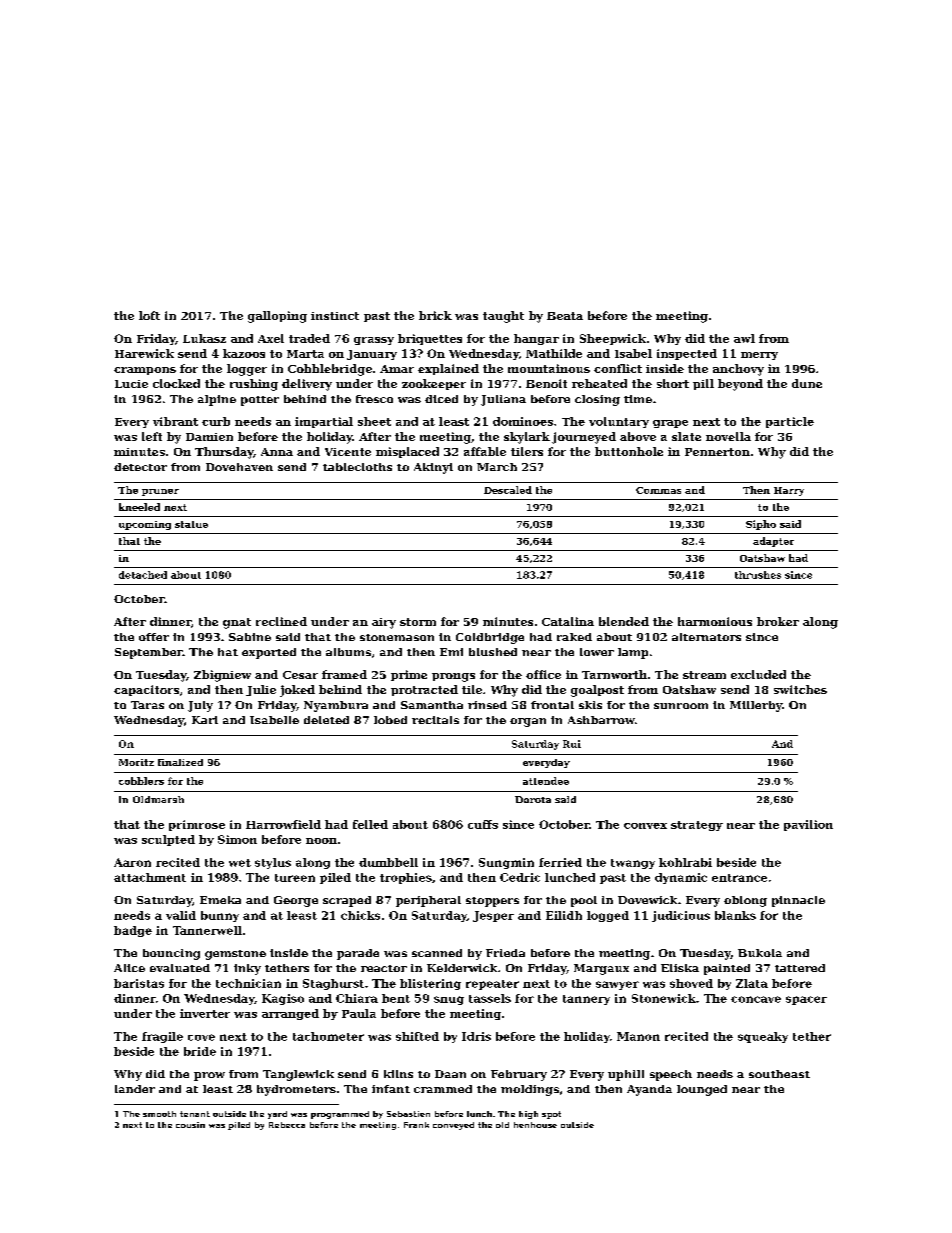 This screenshot has height=1233, width=952. I want to click on awl, so click(744, 338).
